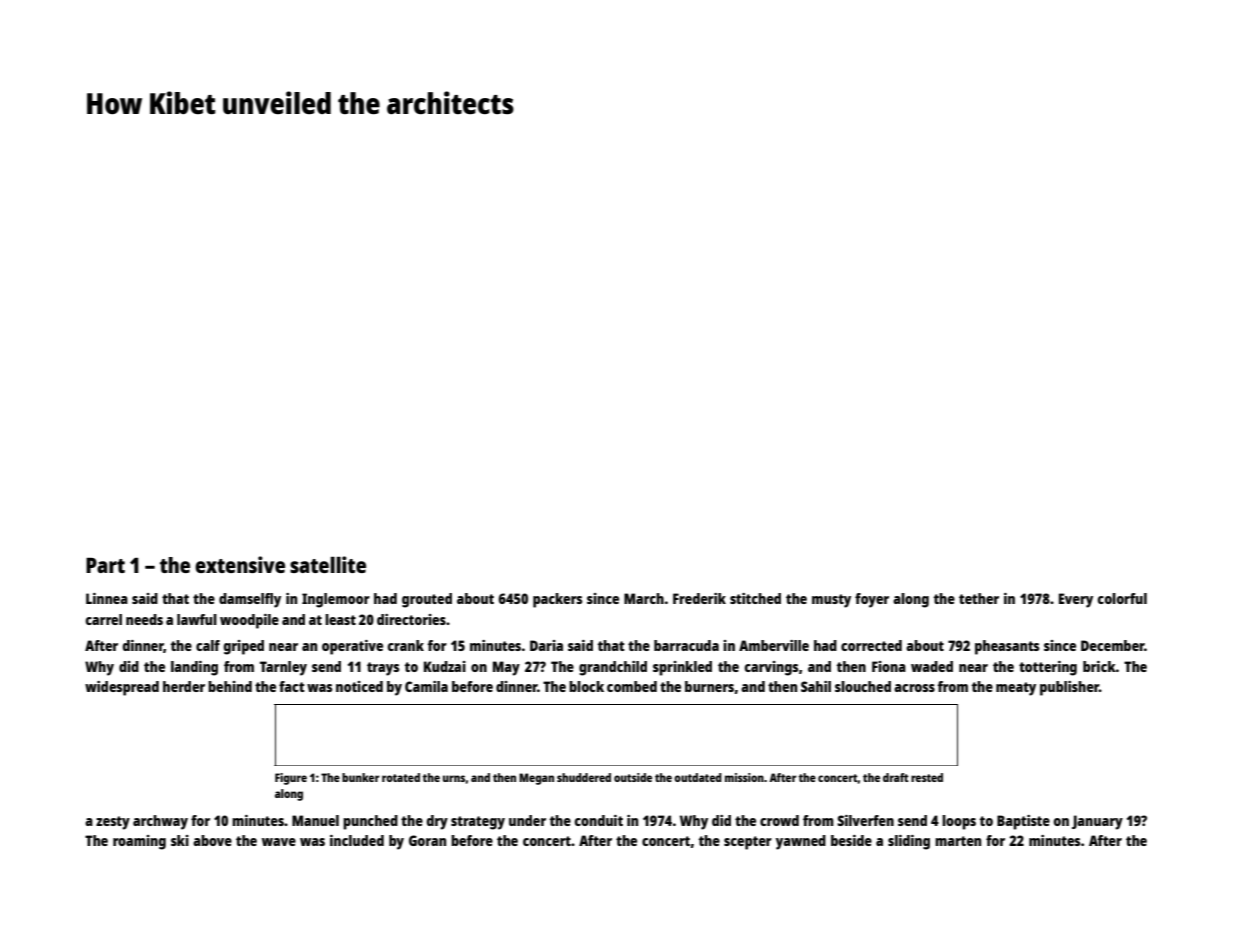 The height and width of the image is (952, 1233). Describe the element at coordinates (586, 686) in the image. I see `block` at that location.
